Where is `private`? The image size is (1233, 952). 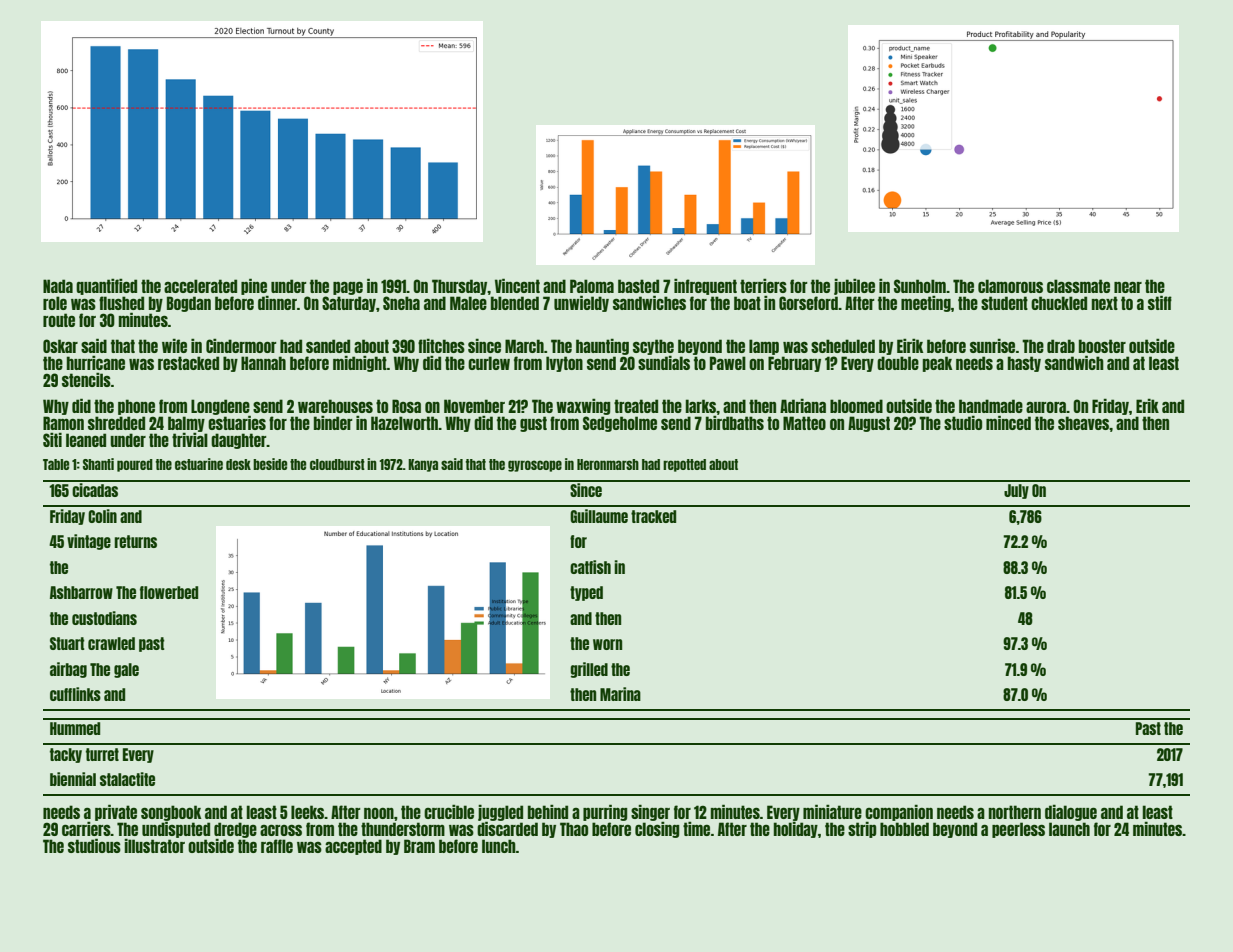 private is located at coordinates (116, 812).
